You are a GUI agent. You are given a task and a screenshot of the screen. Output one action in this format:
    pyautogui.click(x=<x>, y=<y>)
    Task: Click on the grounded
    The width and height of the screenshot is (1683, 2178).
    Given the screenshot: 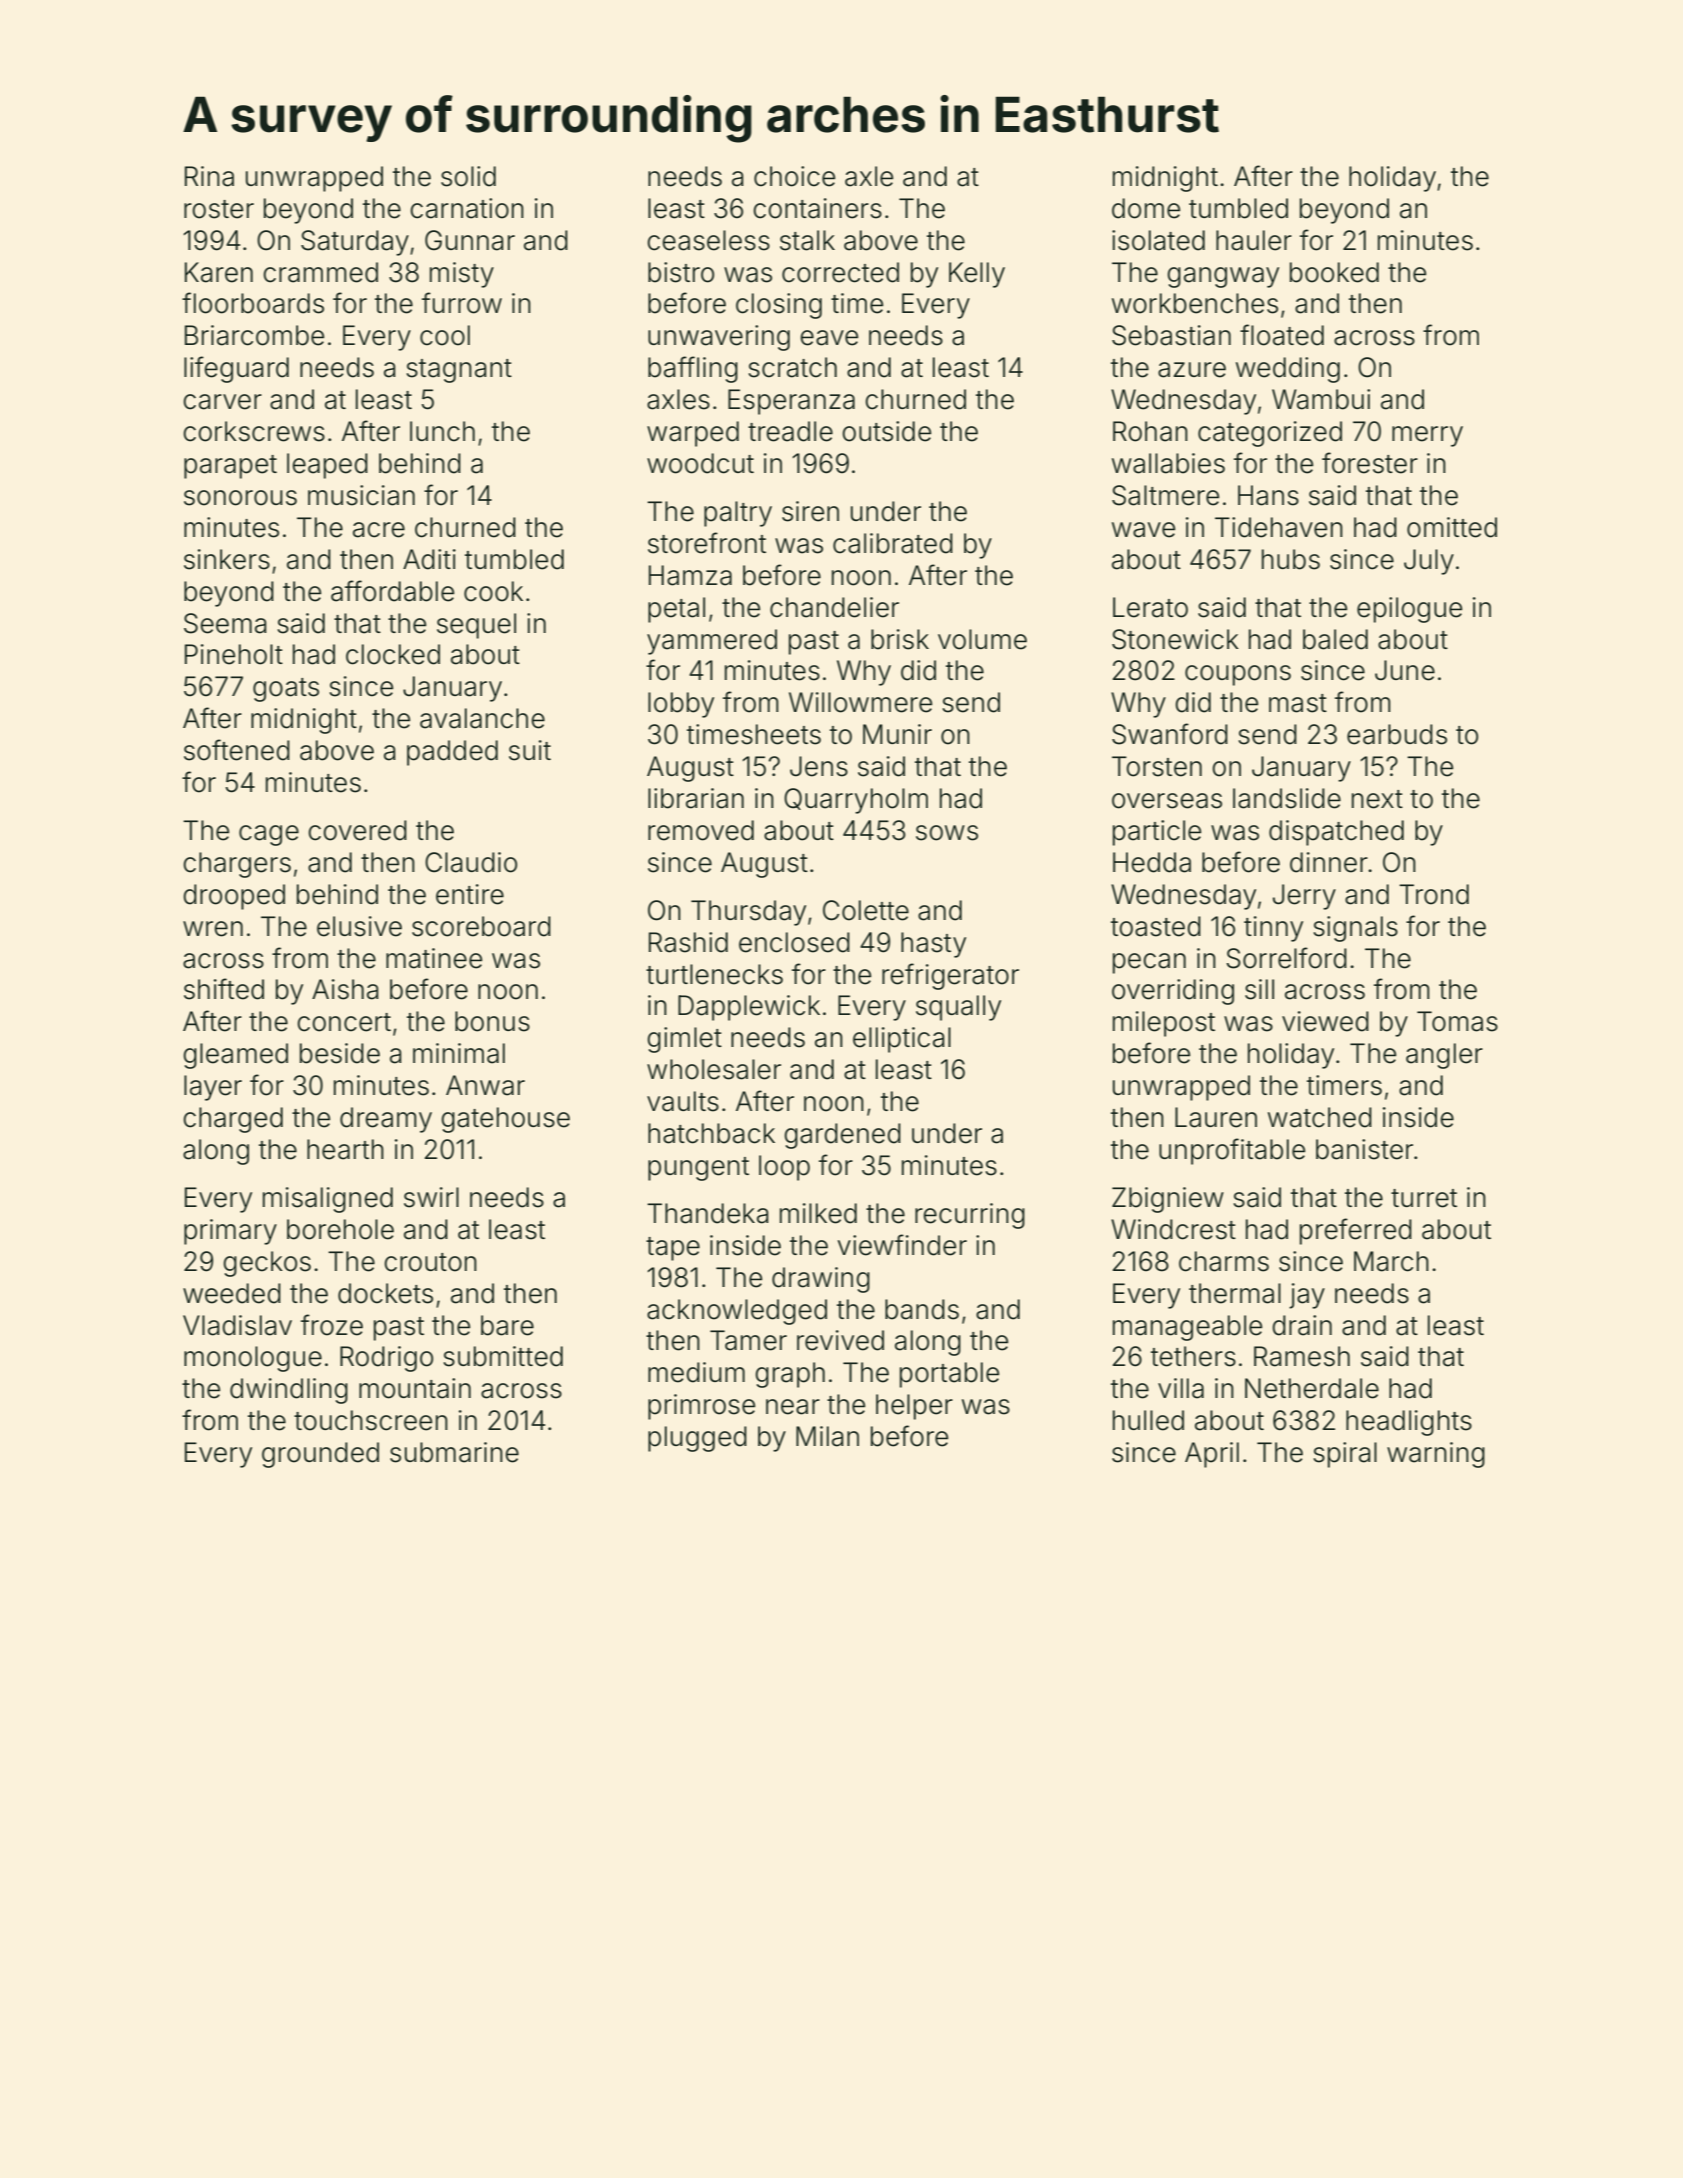 What is the action you would take?
    pyautogui.click(x=320, y=1455)
